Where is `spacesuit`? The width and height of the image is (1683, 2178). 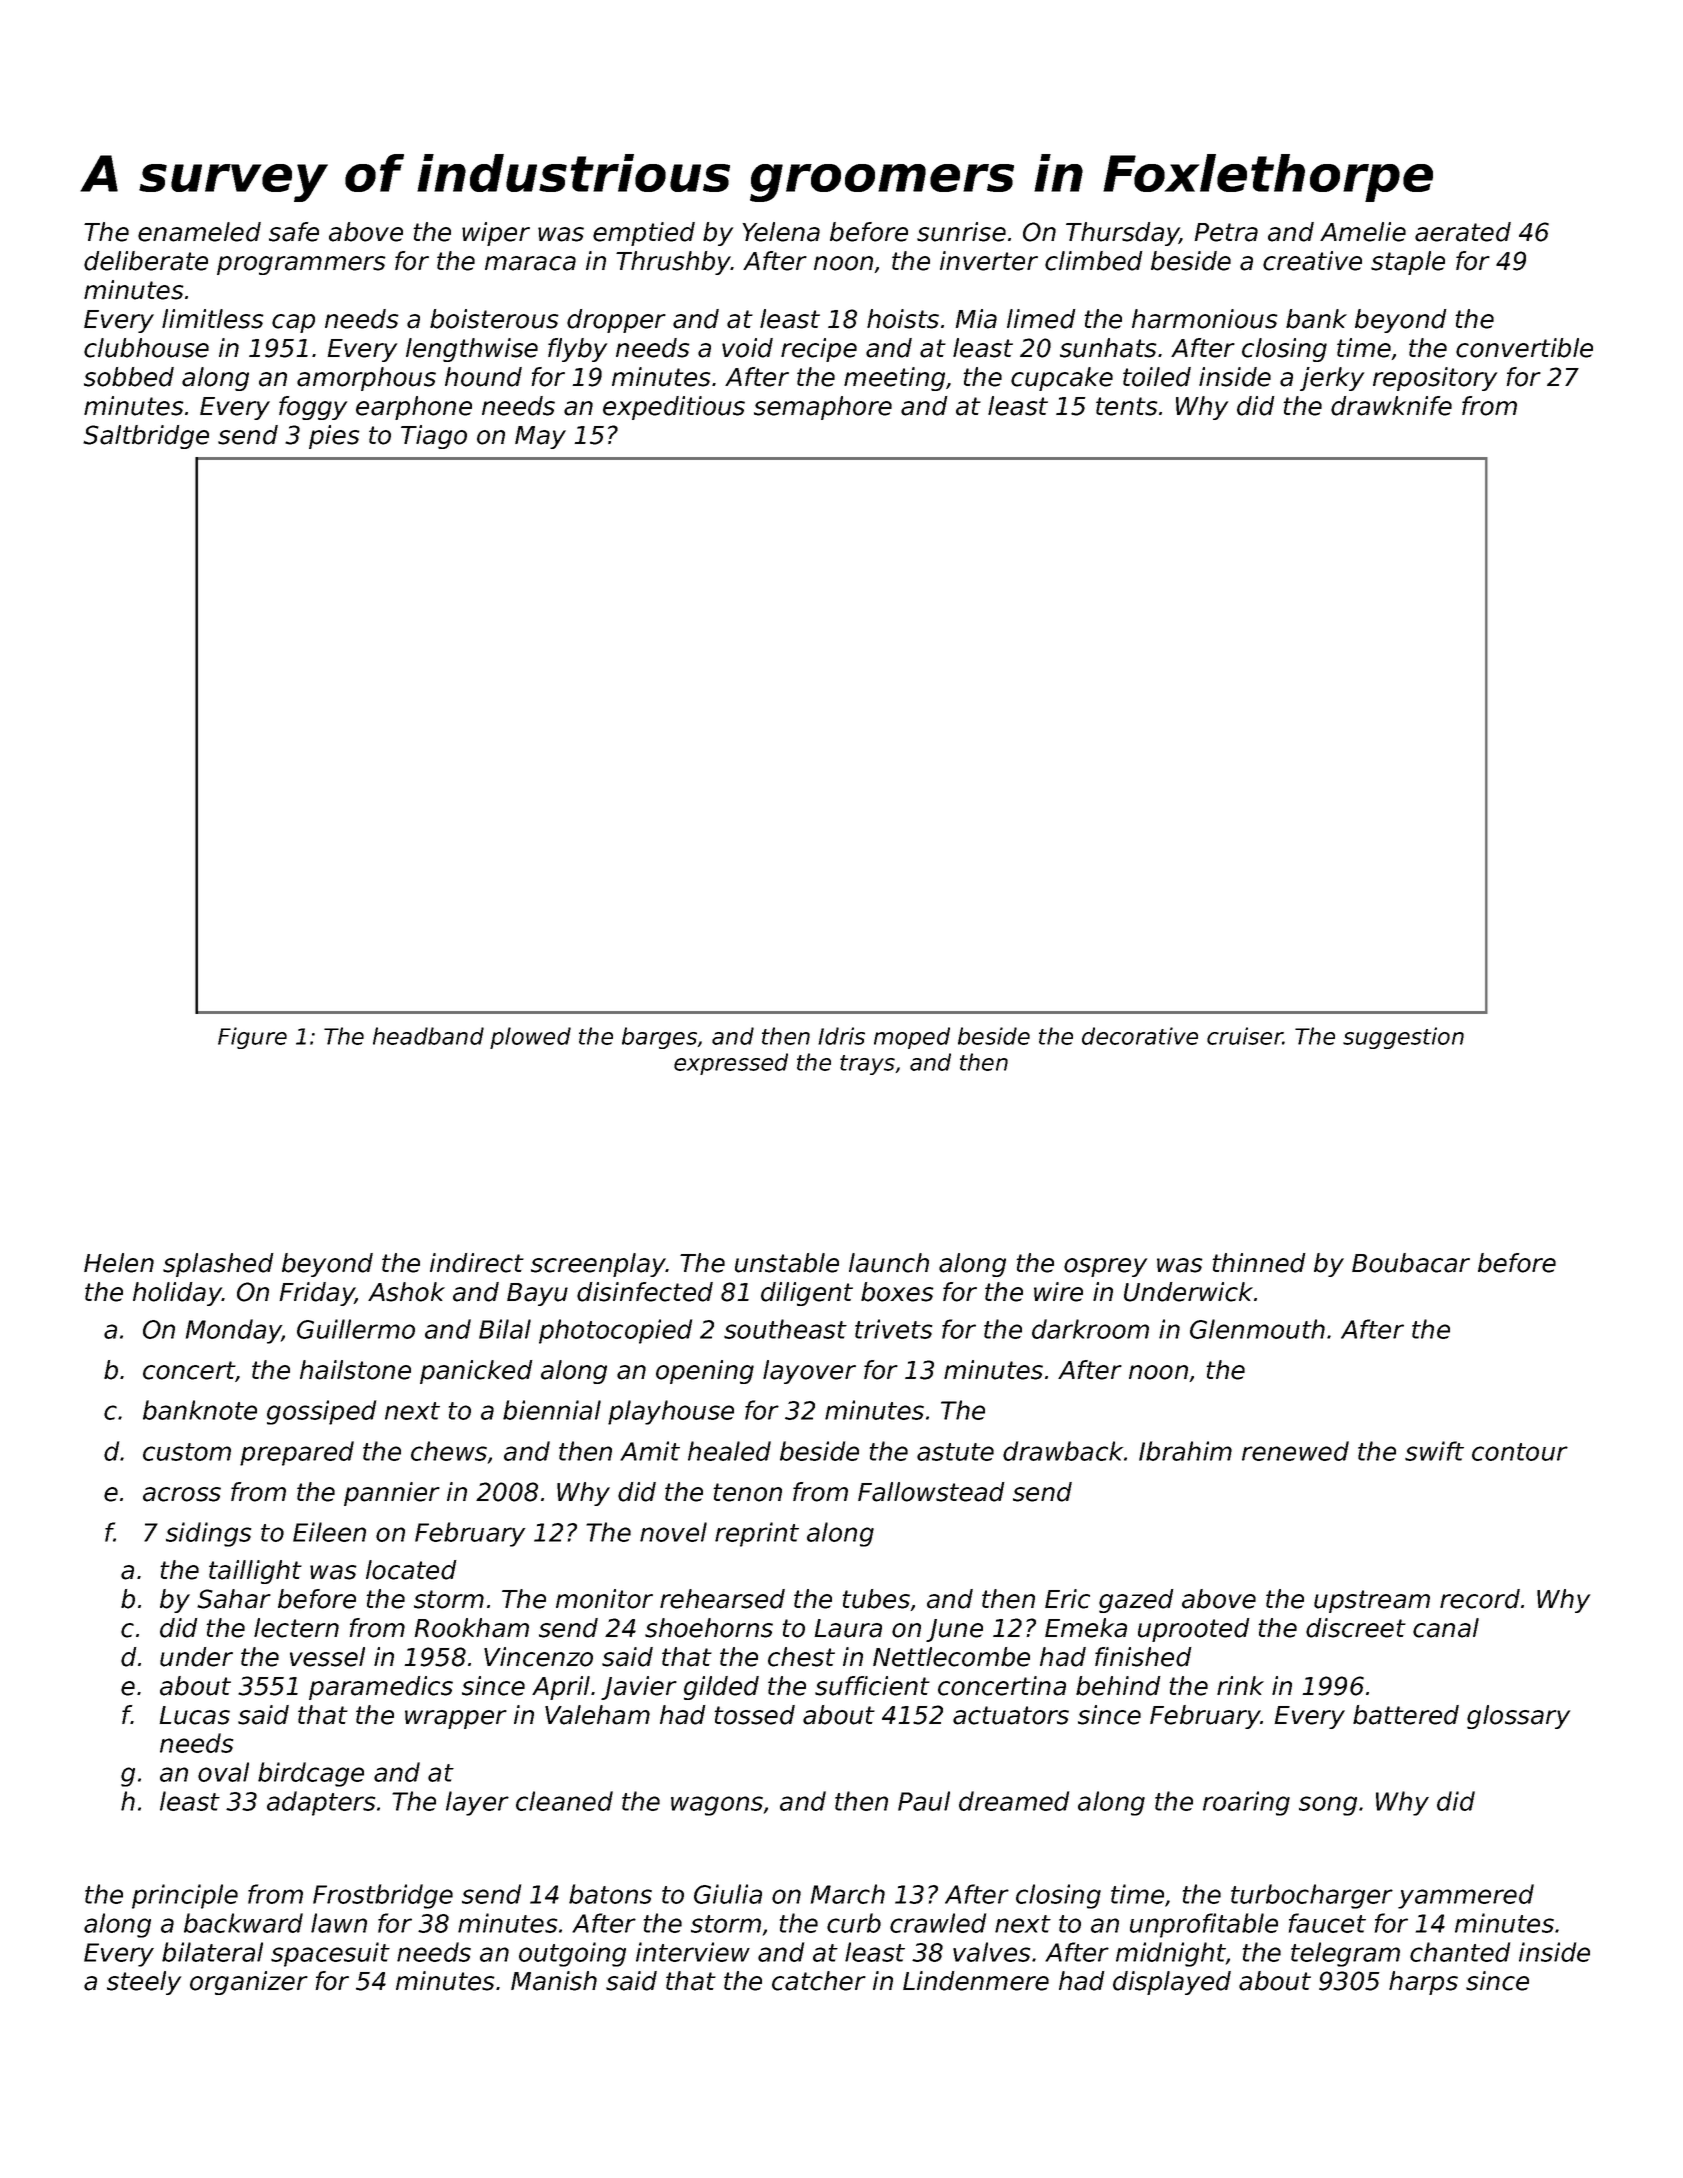
spacesuit is located at coordinates (330, 1954).
